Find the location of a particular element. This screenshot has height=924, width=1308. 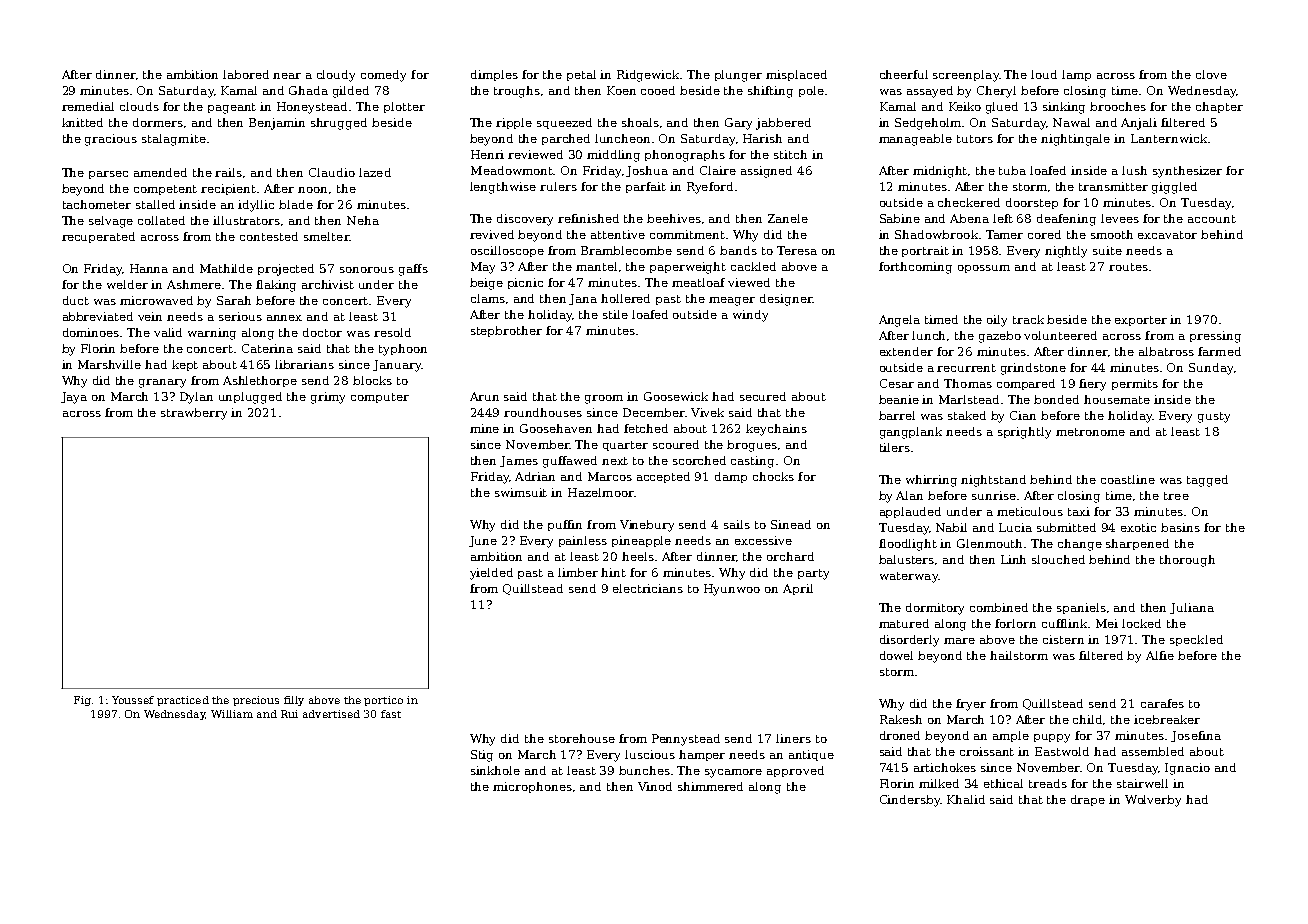

heels is located at coordinates (638, 556).
